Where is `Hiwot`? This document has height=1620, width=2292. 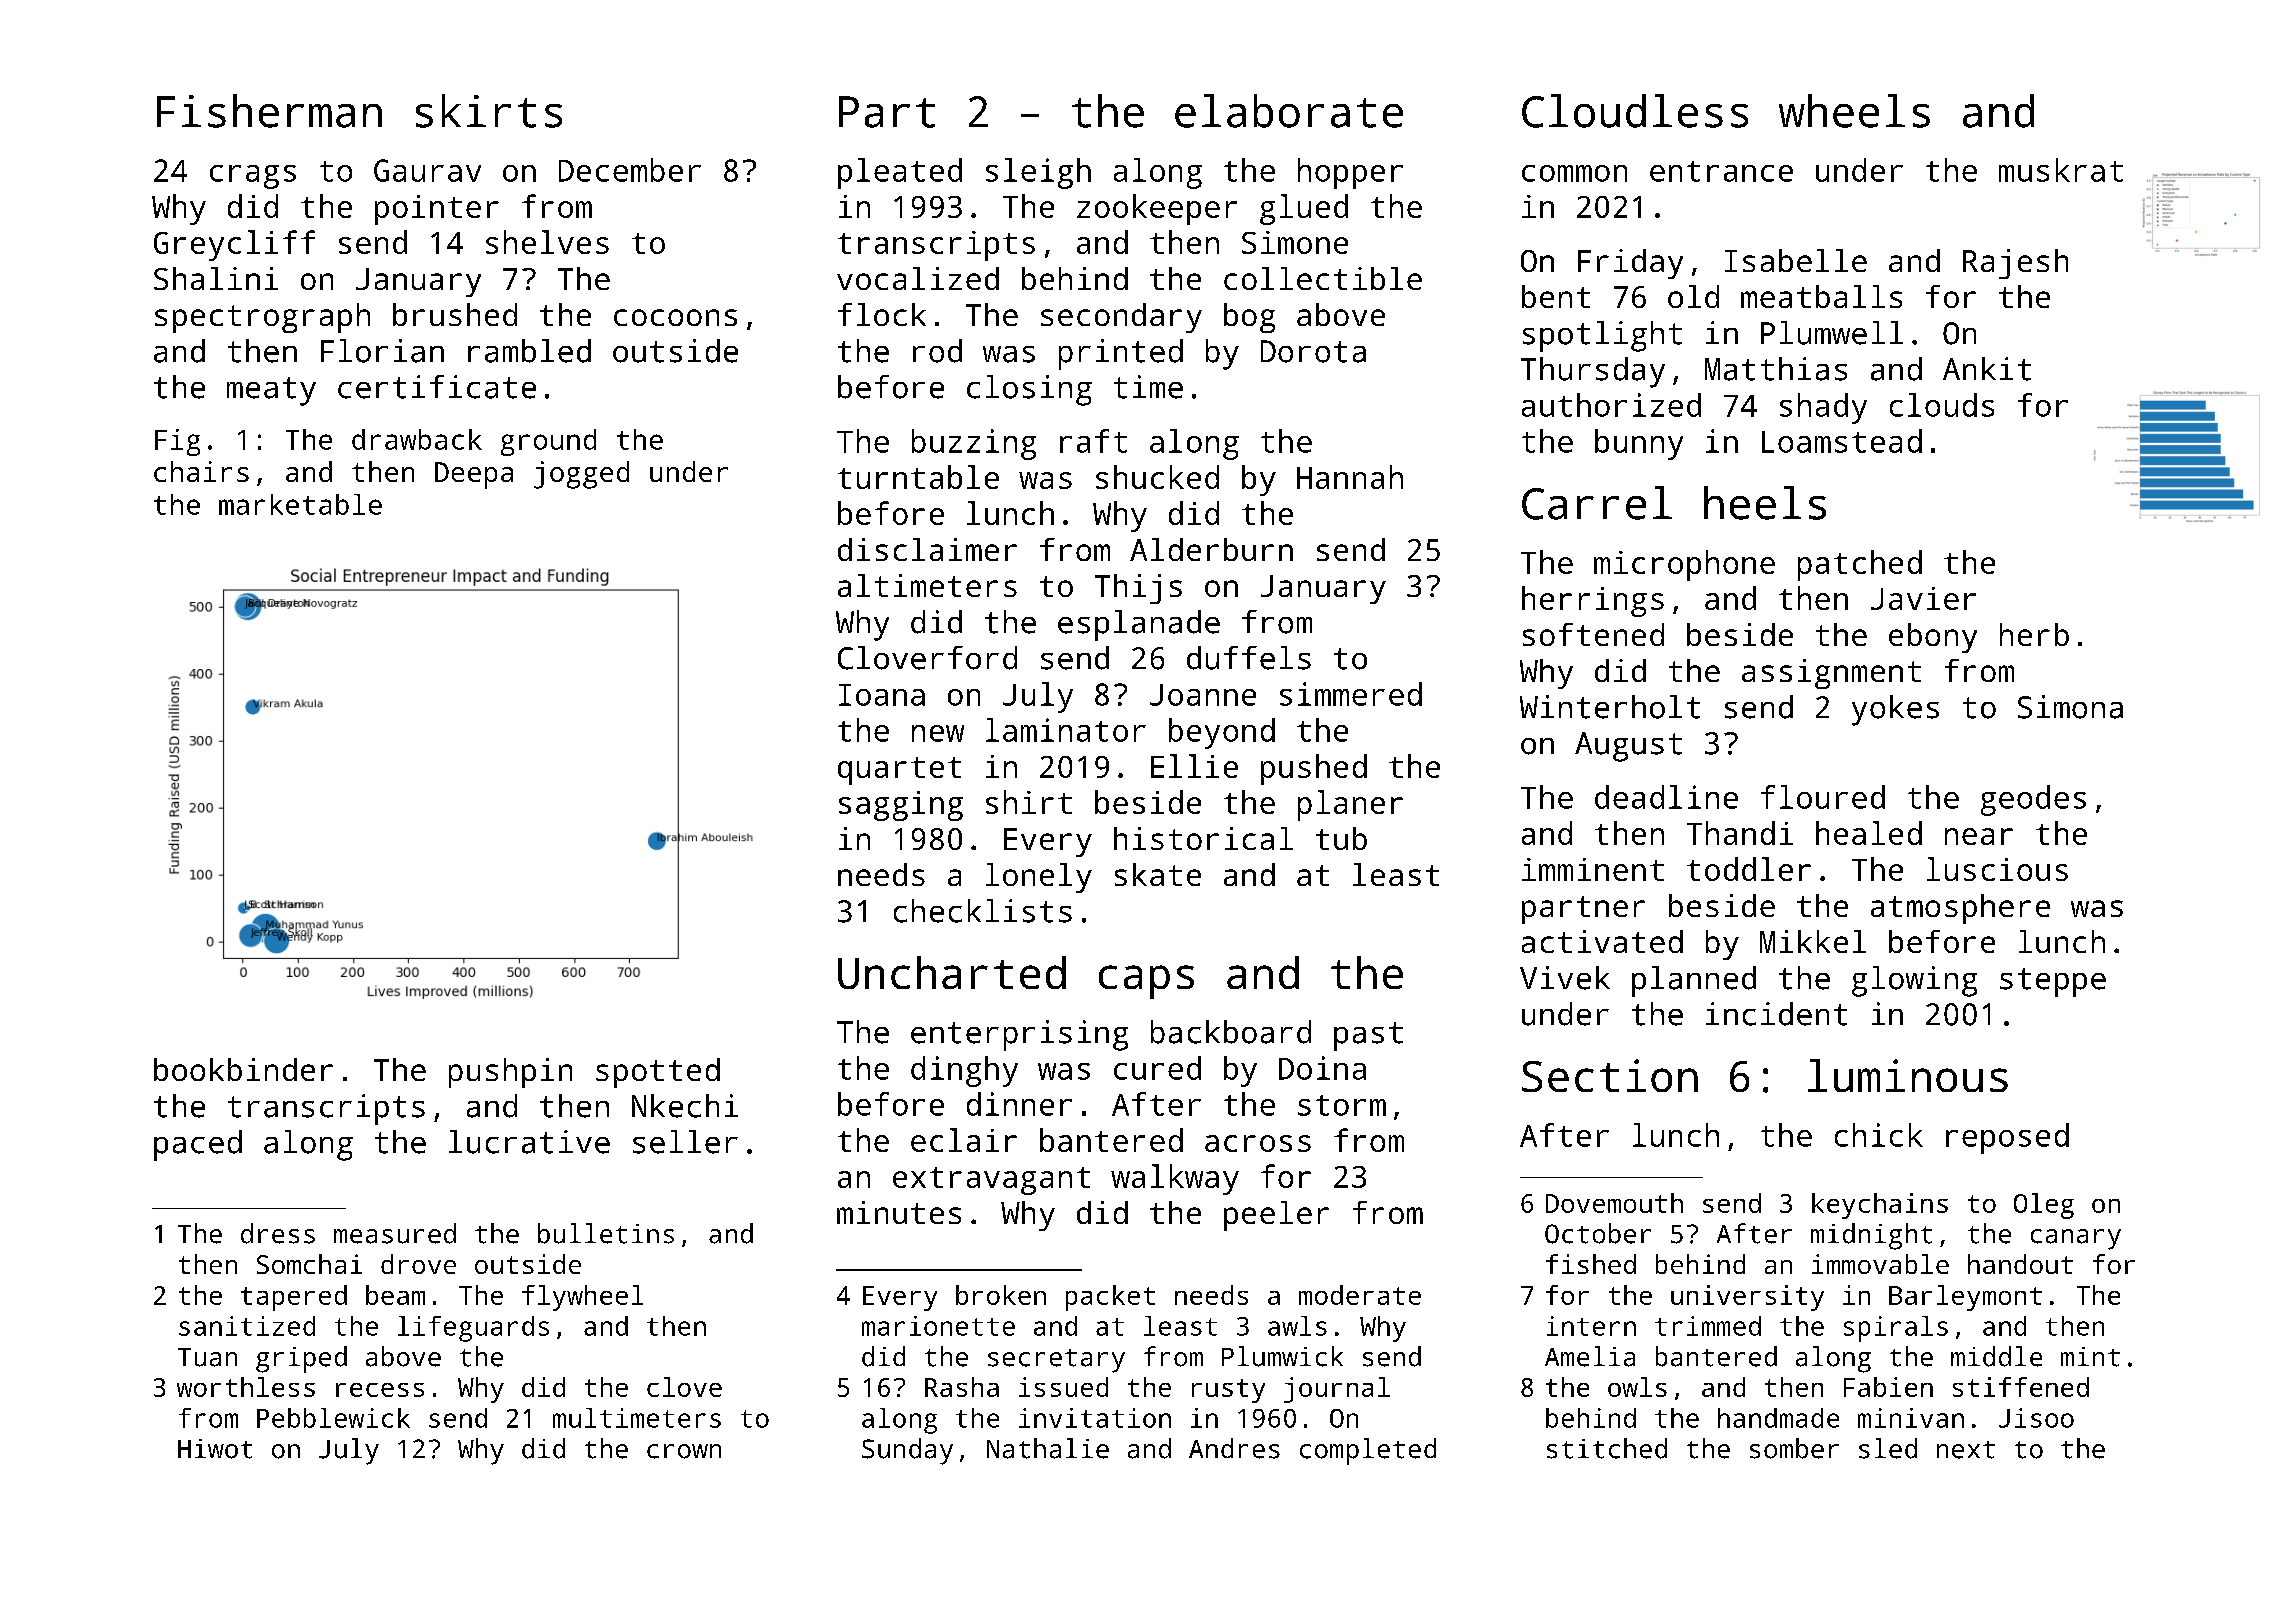 Hiwot is located at coordinates (215, 1449).
